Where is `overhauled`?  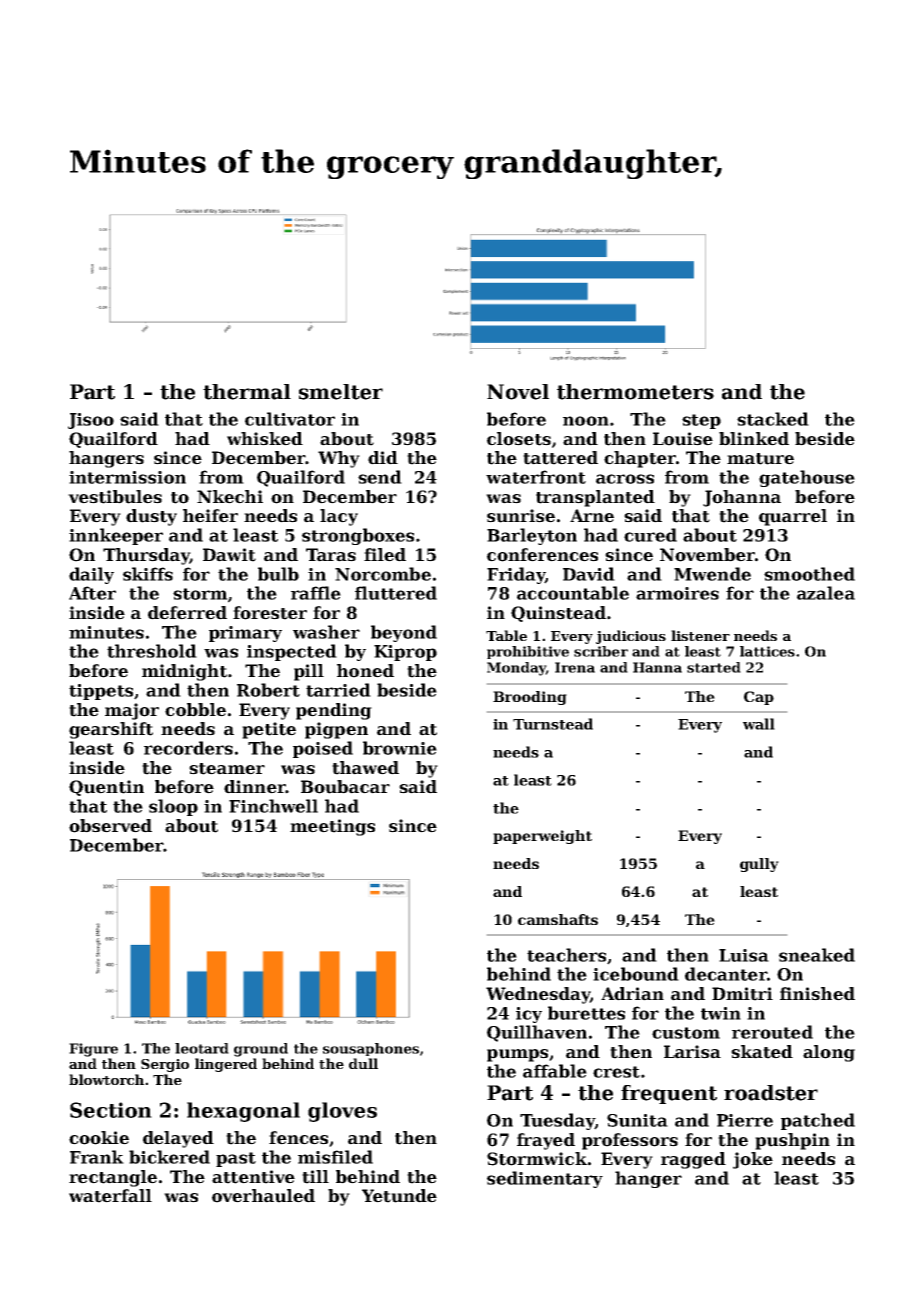
overhauled is located at coordinates (263, 1196).
